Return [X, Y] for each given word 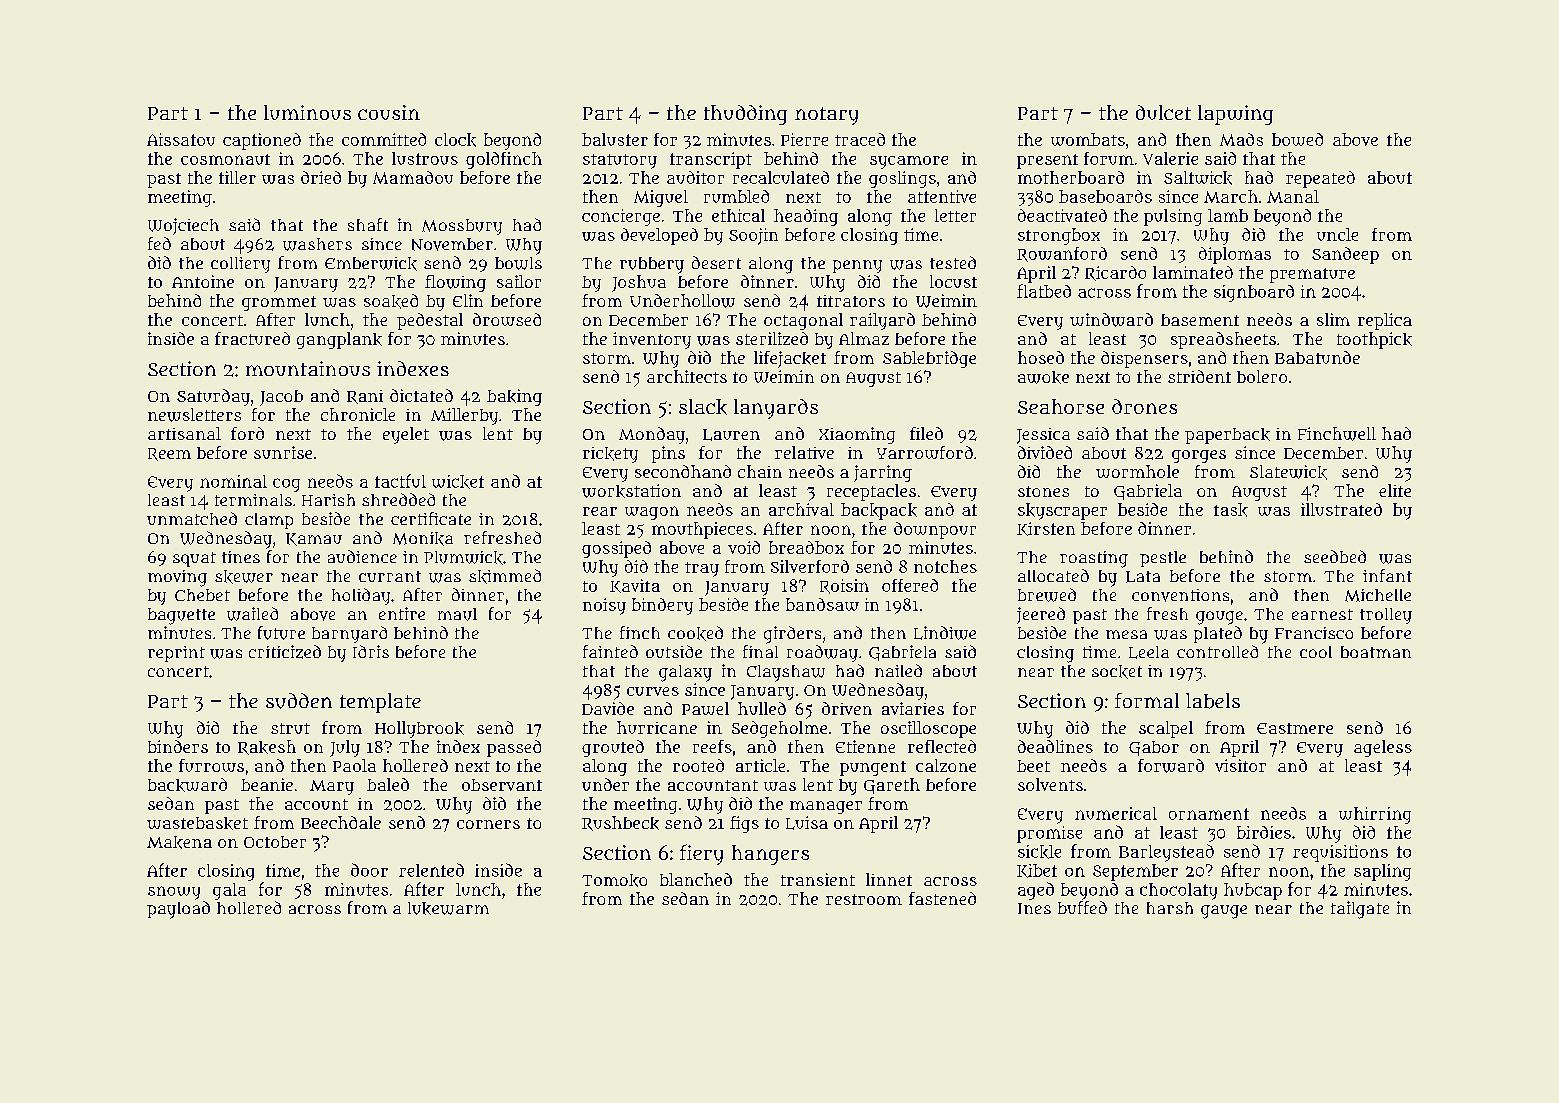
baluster [615, 139]
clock [455, 140]
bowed [1297, 139]
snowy [174, 893]
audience [362, 556]
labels [1213, 701]
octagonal [803, 321]
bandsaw [822, 604]
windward [1111, 320]
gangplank [339, 340]
